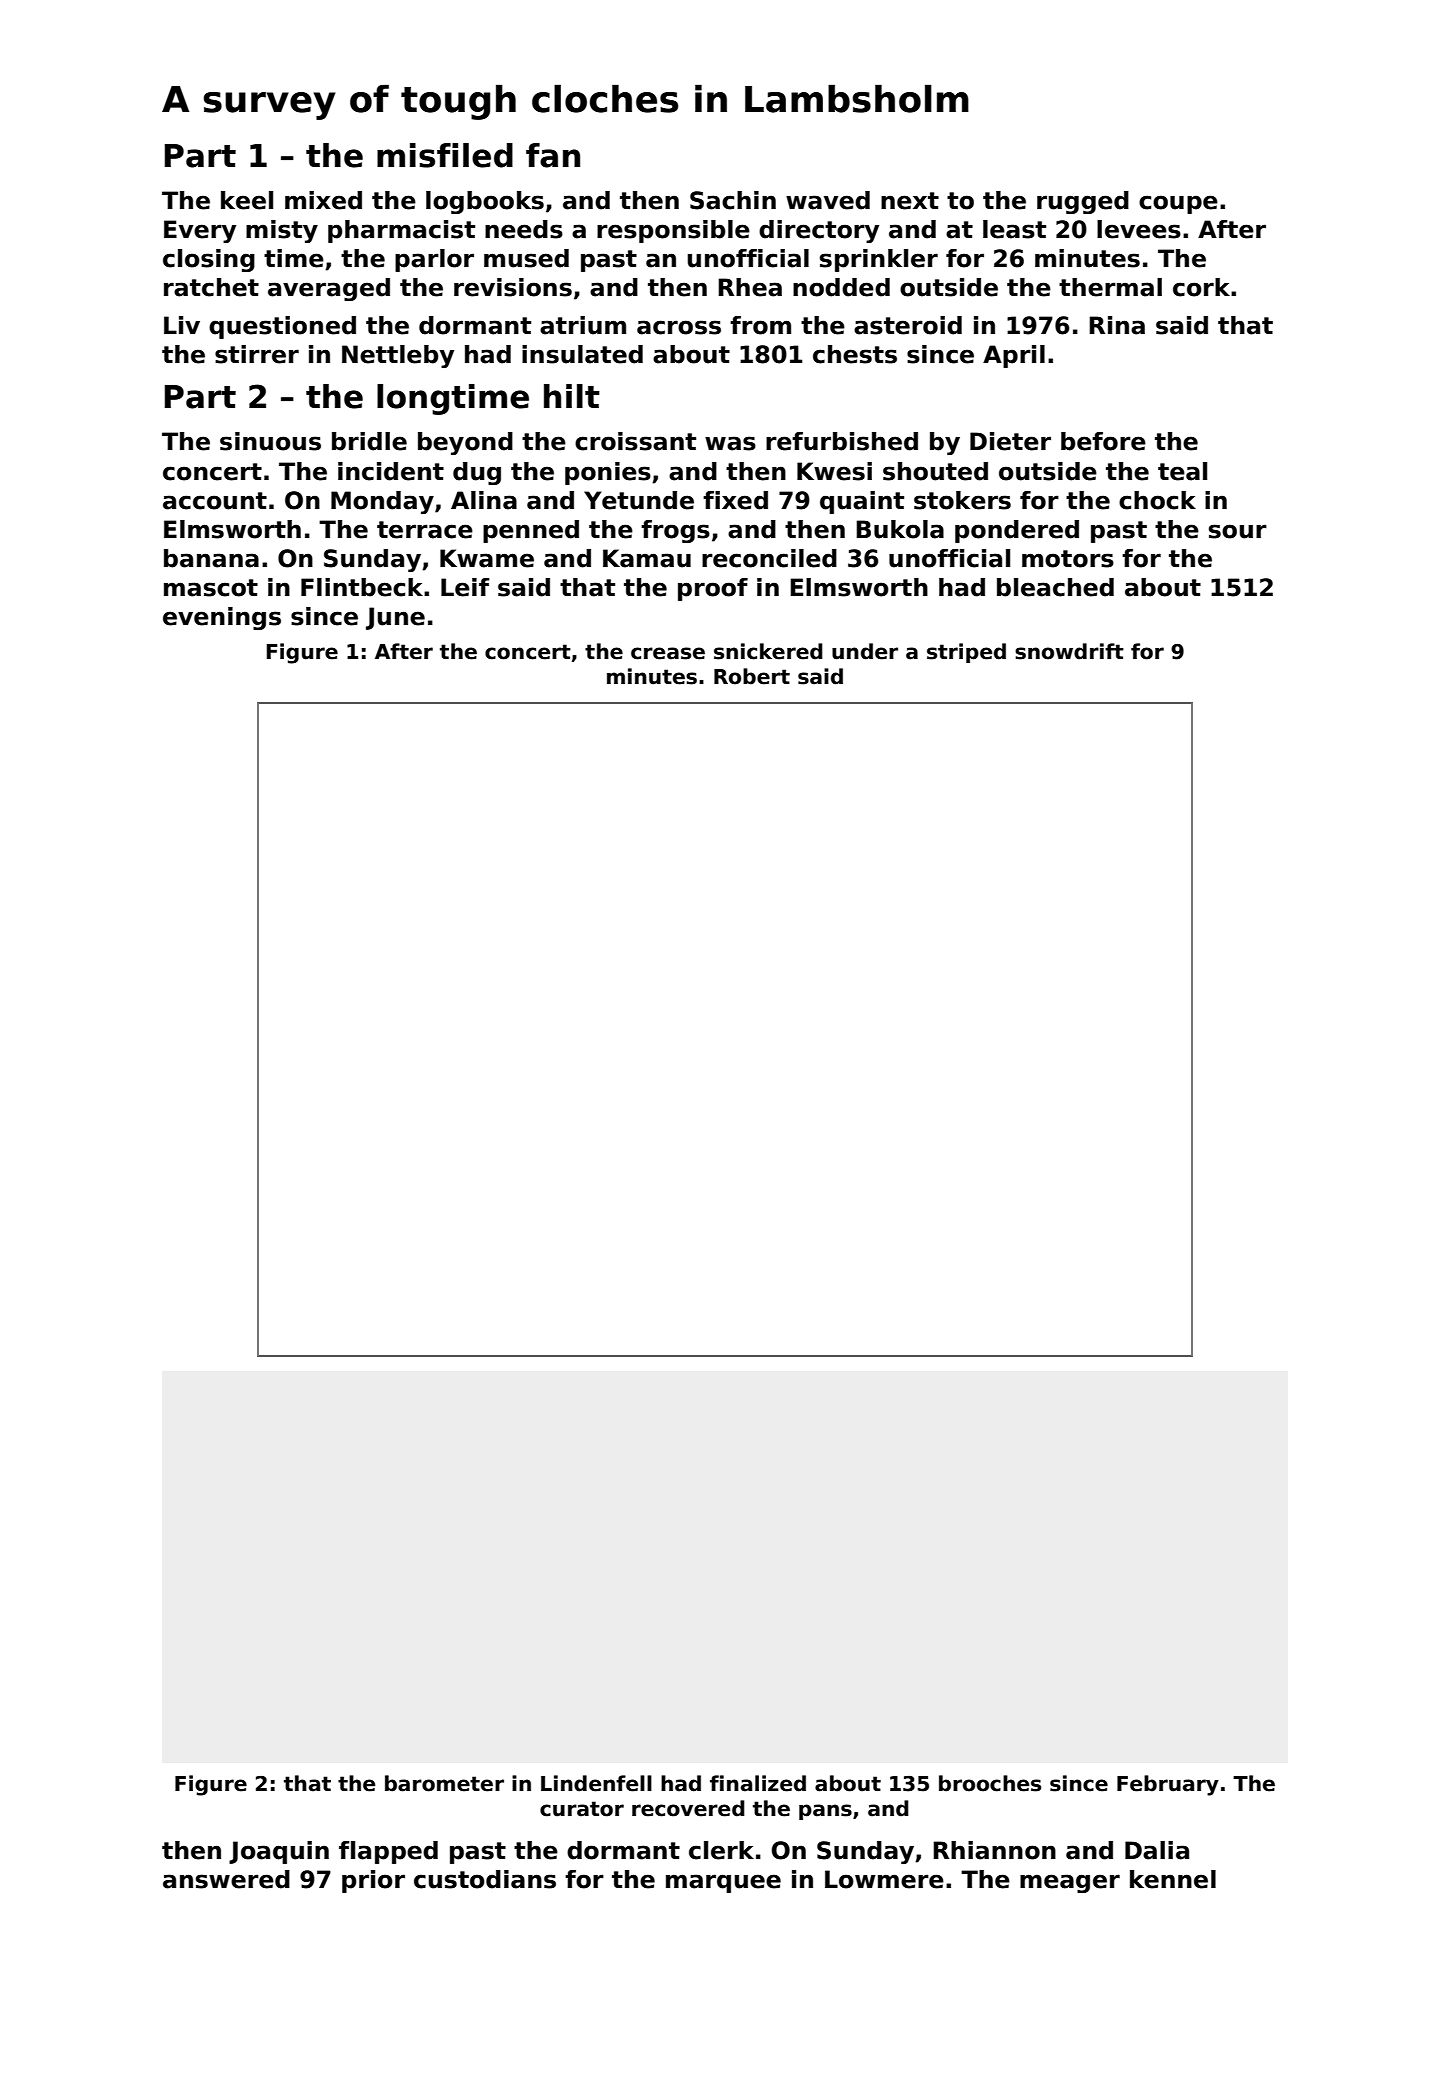 Image resolution: width=1450 pixels, height=2100 pixels. I want to click on flapped, so click(388, 1852).
